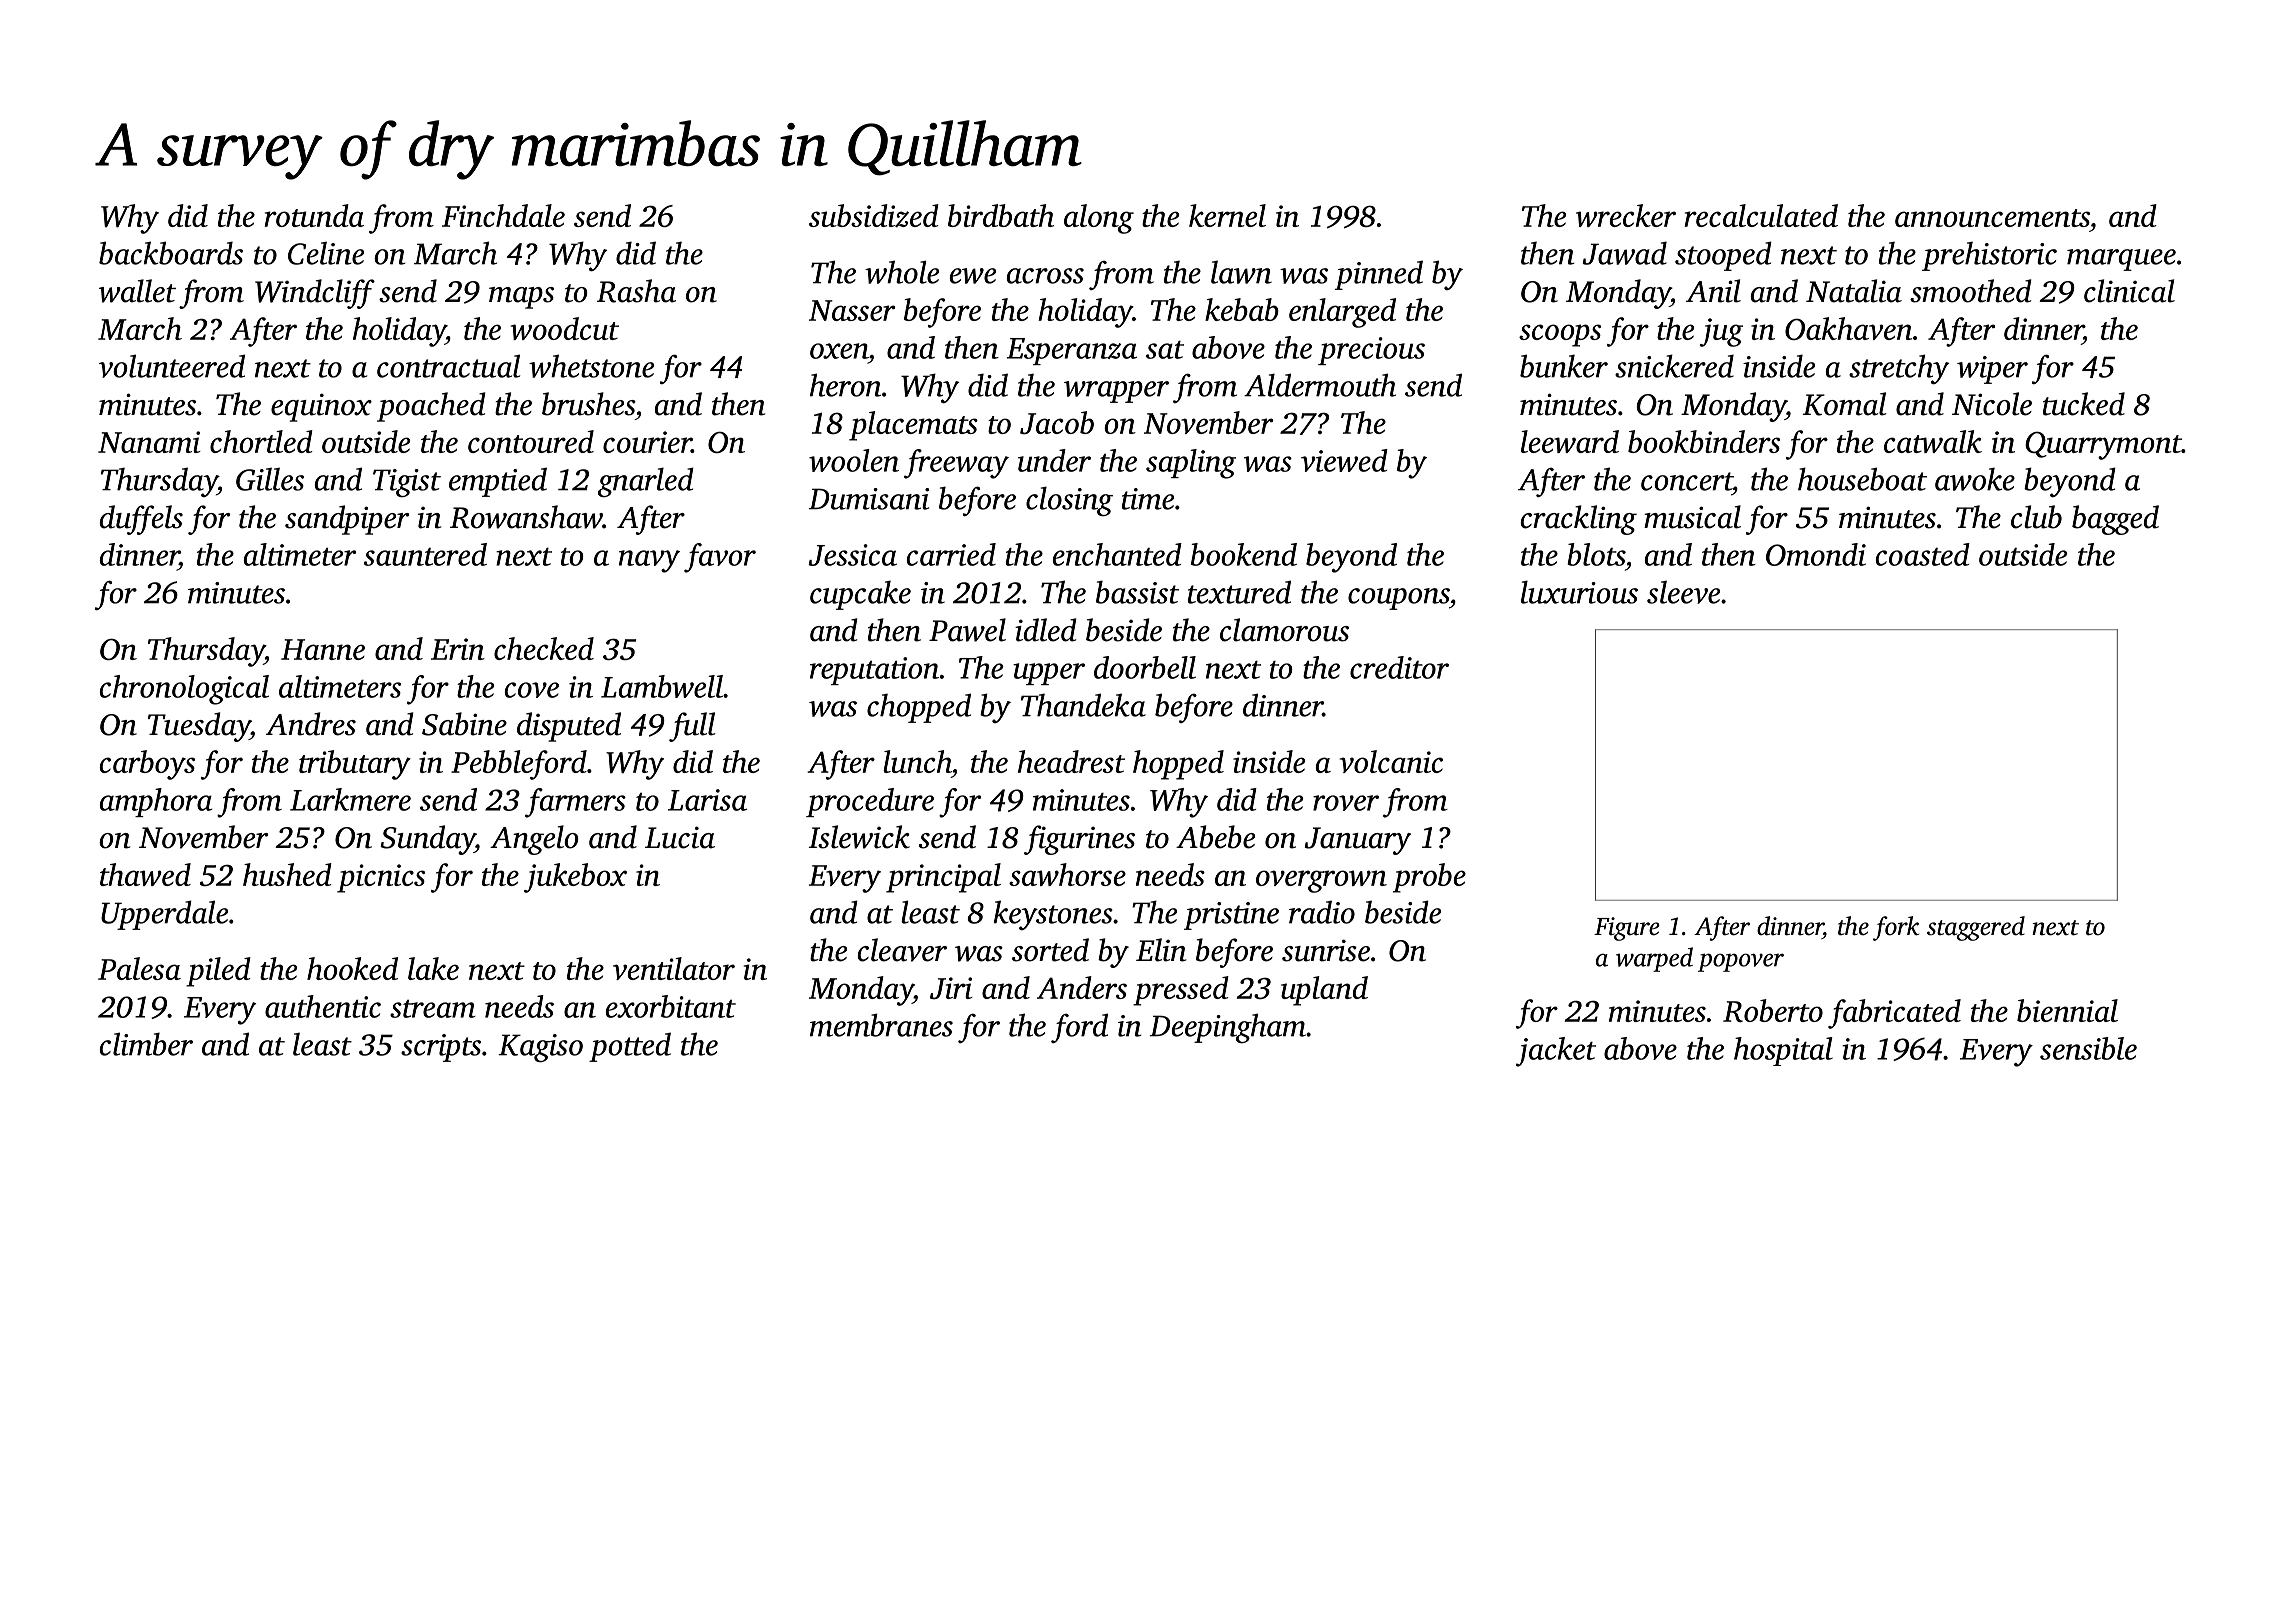  I want to click on Finchdale, so click(503, 215).
